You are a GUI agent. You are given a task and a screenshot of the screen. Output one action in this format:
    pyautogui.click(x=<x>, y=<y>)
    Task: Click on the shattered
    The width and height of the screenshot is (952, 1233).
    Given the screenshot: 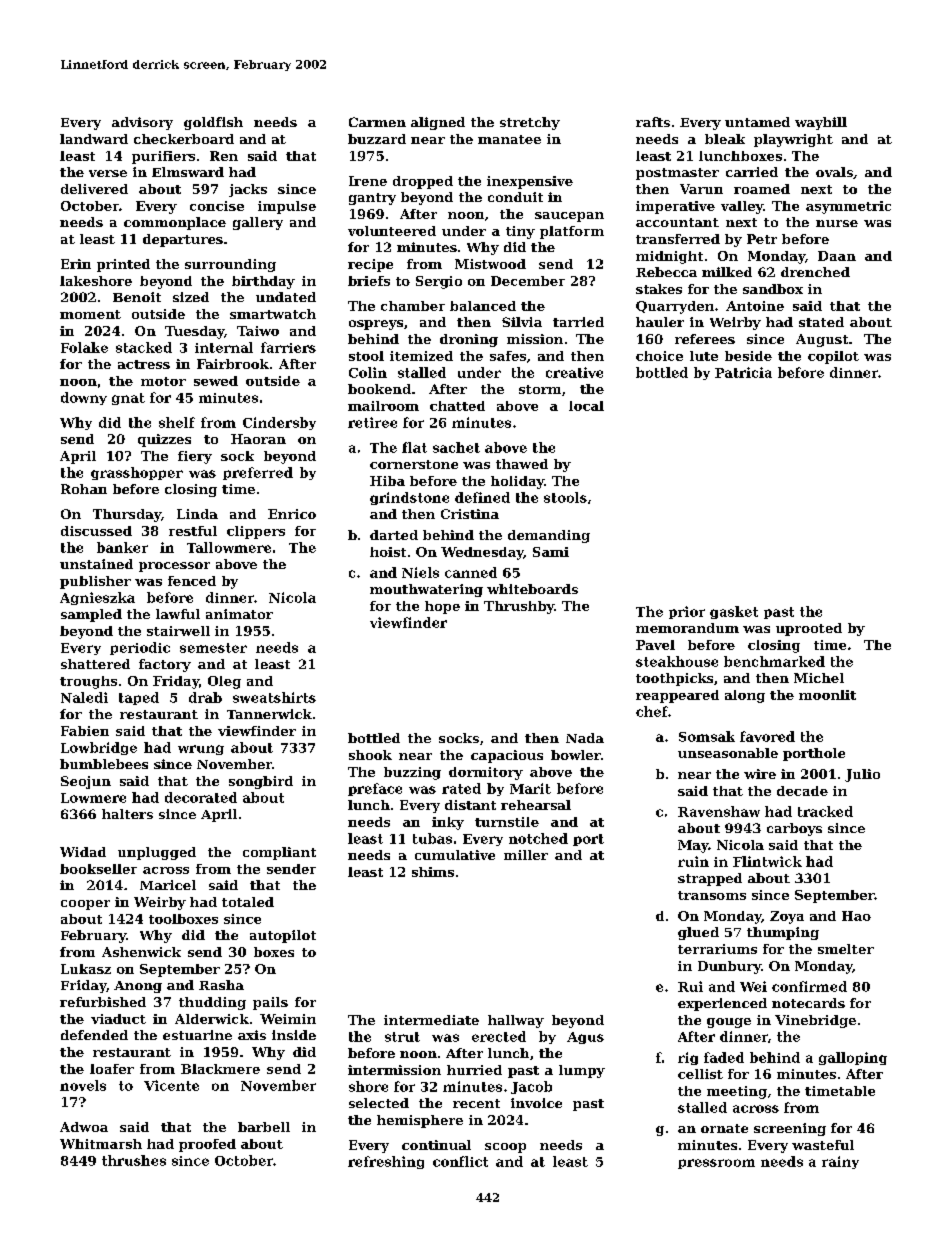 What is the action you would take?
    pyautogui.click(x=95, y=664)
